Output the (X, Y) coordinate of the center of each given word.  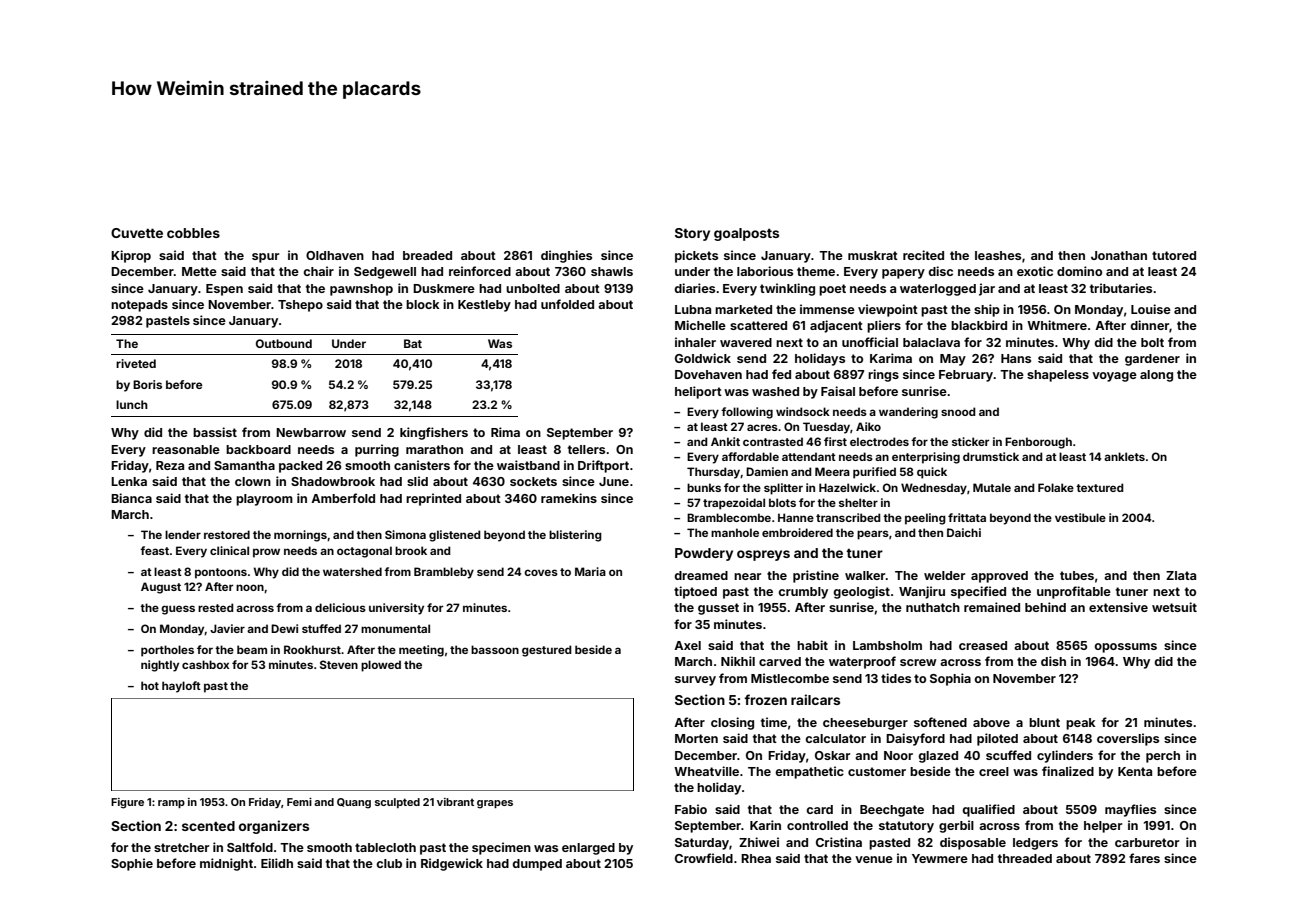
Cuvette (137, 233)
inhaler (695, 342)
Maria (590, 571)
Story (692, 234)
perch (1163, 757)
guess (178, 610)
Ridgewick (452, 864)
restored (227, 534)
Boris (147, 384)
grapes (495, 804)
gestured (547, 651)
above (991, 722)
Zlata (1181, 575)
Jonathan (1119, 255)
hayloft (181, 687)
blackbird (979, 325)
